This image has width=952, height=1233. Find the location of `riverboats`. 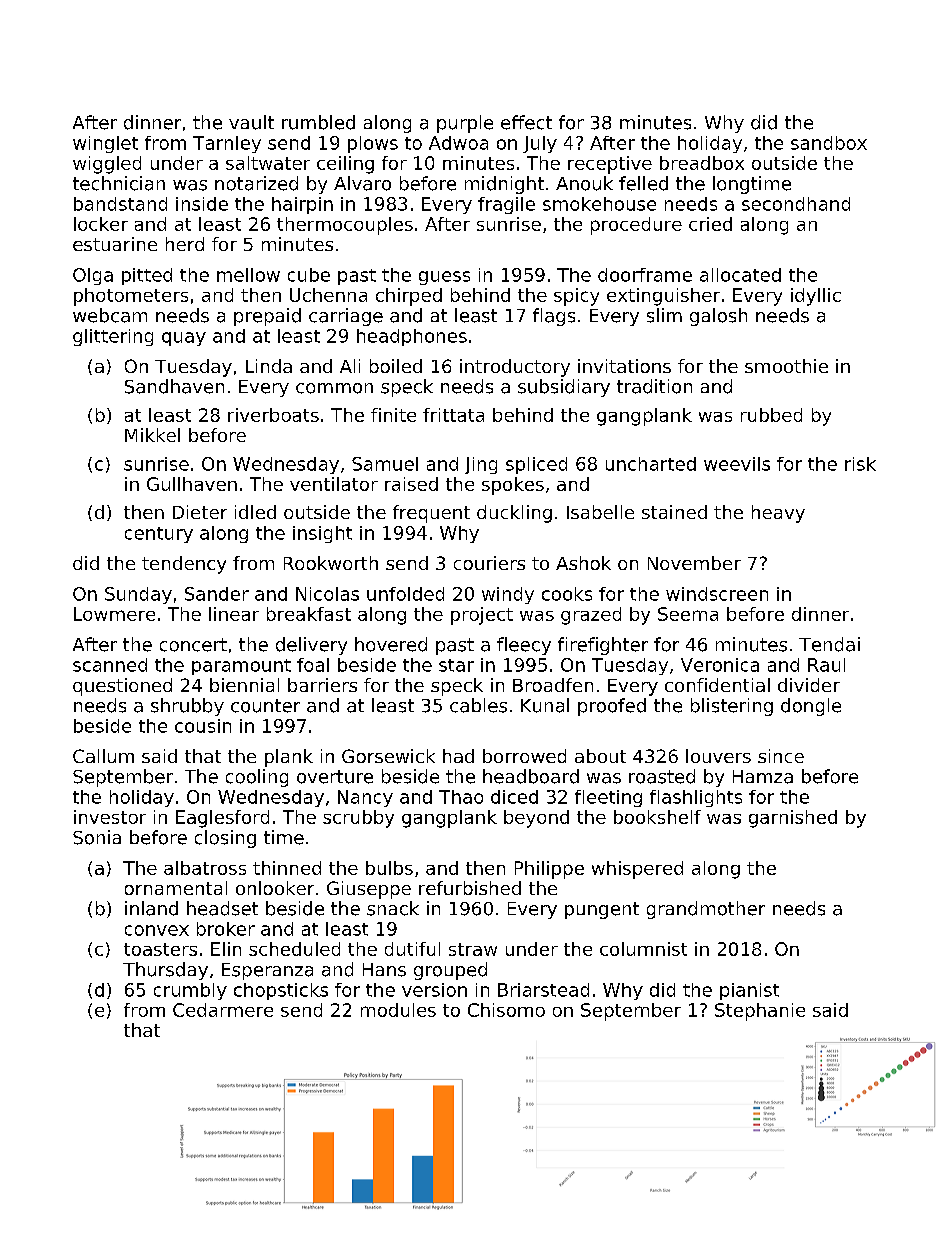

riverboats is located at coordinates (273, 415).
